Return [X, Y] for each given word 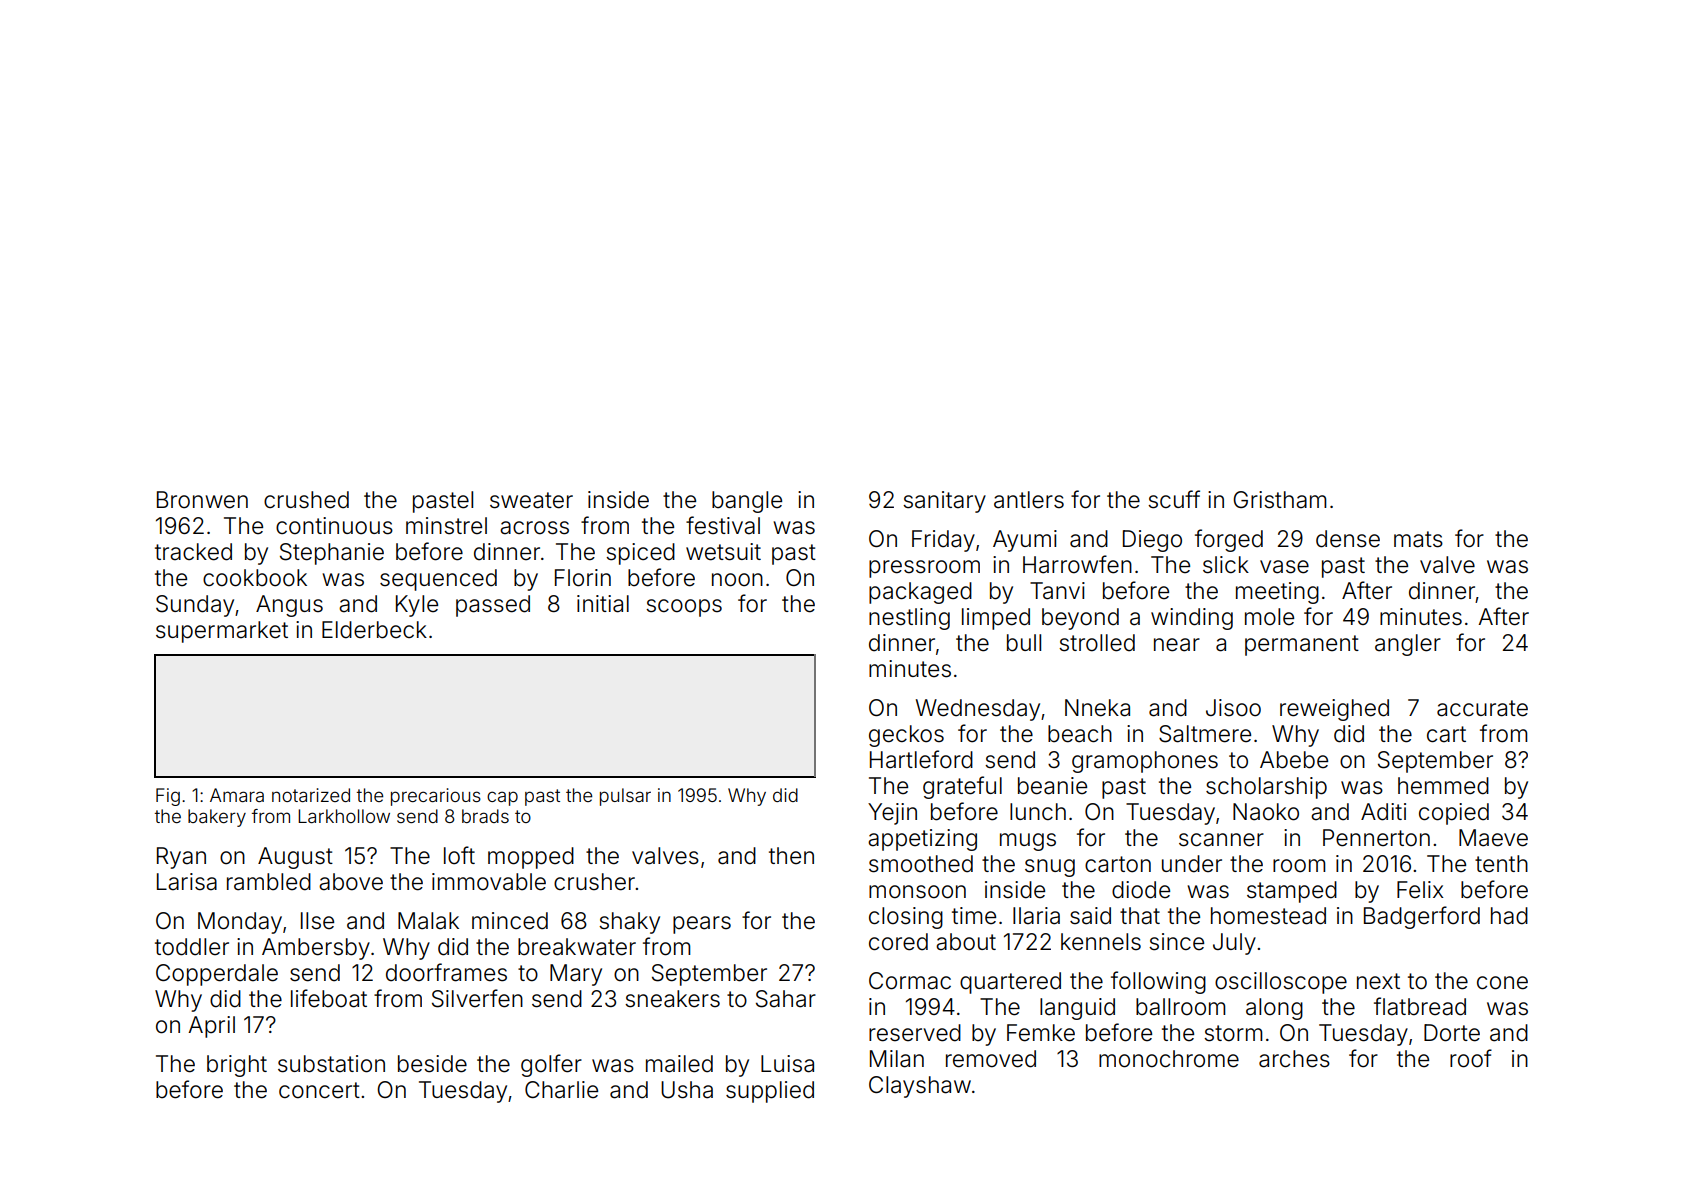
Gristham [1279, 500]
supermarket [222, 632]
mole [1269, 617]
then [791, 856]
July [1234, 944]
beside [432, 1064]
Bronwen [202, 500]
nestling [909, 619]
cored [898, 942]
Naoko [1266, 812]
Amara [237, 795]
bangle [747, 502]
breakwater [577, 947]
